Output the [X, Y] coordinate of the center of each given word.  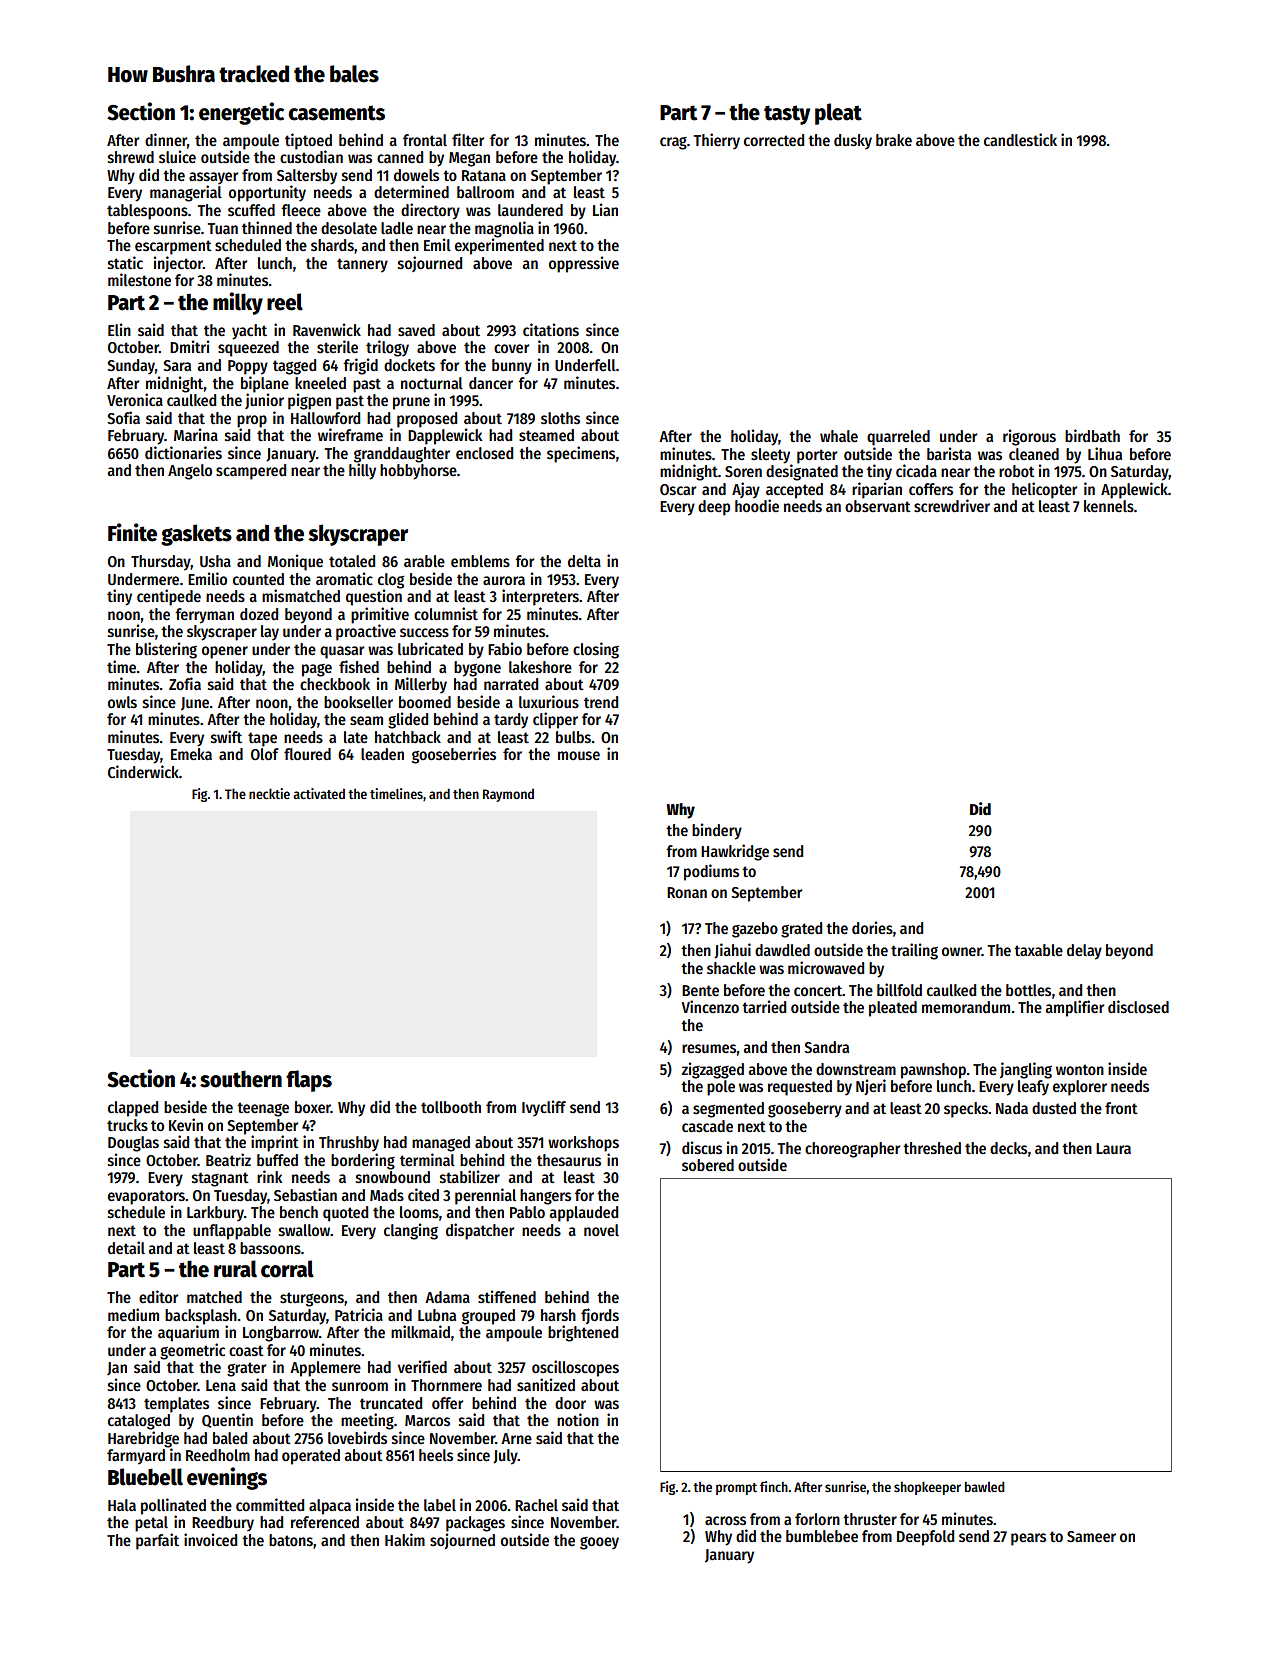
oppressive [584, 264]
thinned [267, 228]
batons [291, 1540]
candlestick [1020, 140]
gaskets [196, 535]
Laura [1113, 1148]
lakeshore [540, 667]
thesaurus [569, 1160]
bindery [717, 831]
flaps [309, 1081]
